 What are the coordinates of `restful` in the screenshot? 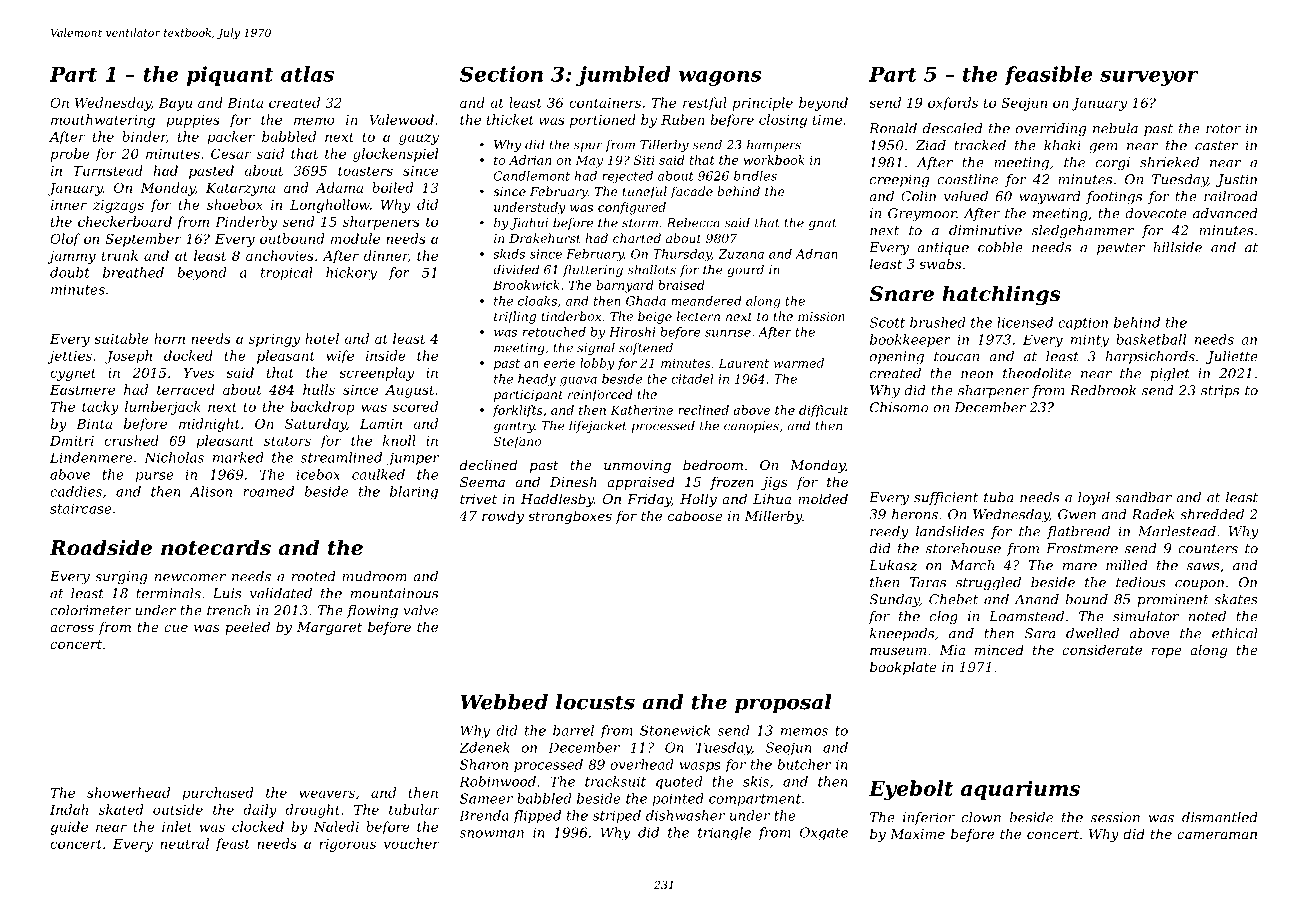 It's located at (705, 104).
